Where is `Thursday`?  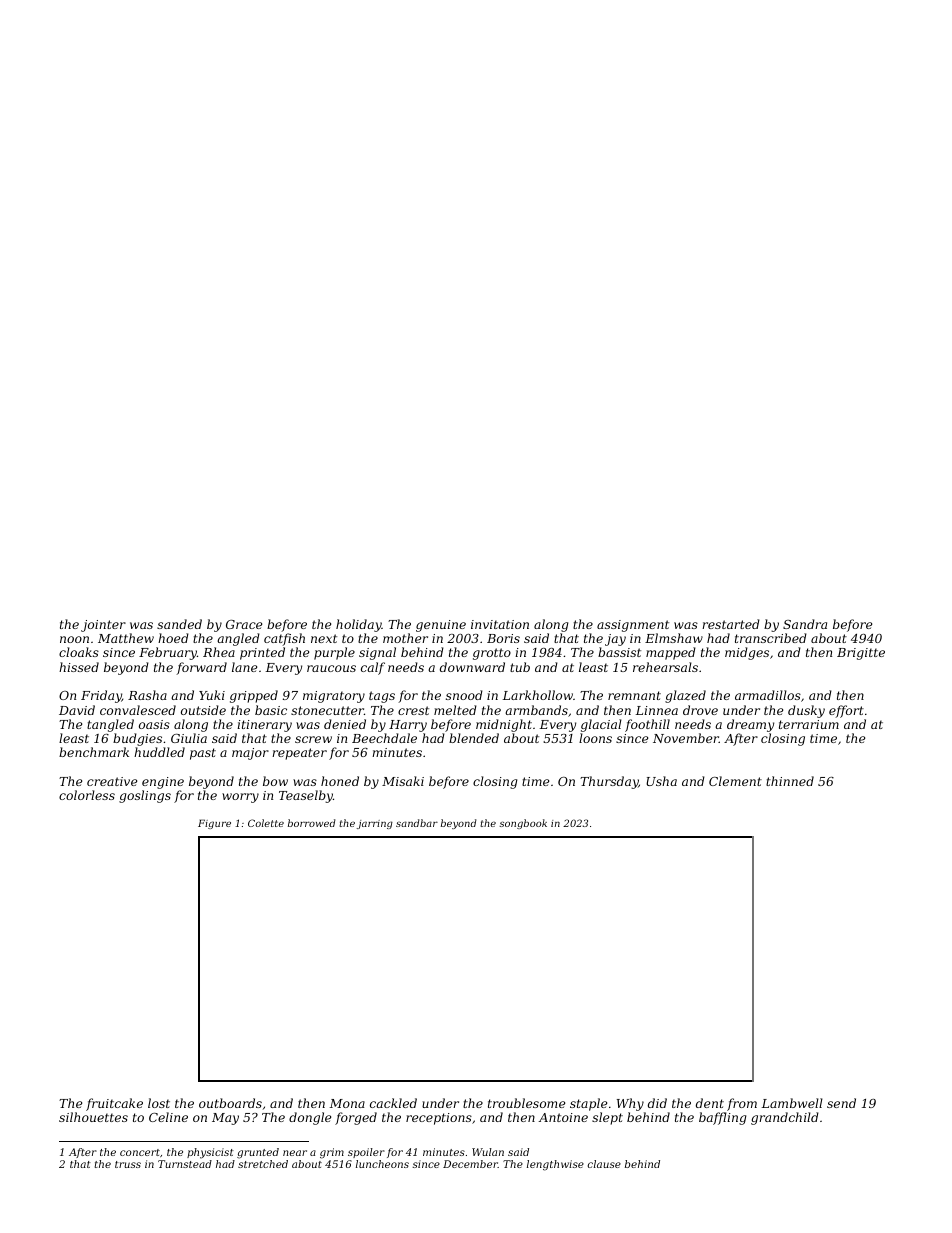
Thursday is located at coordinates (609, 782).
